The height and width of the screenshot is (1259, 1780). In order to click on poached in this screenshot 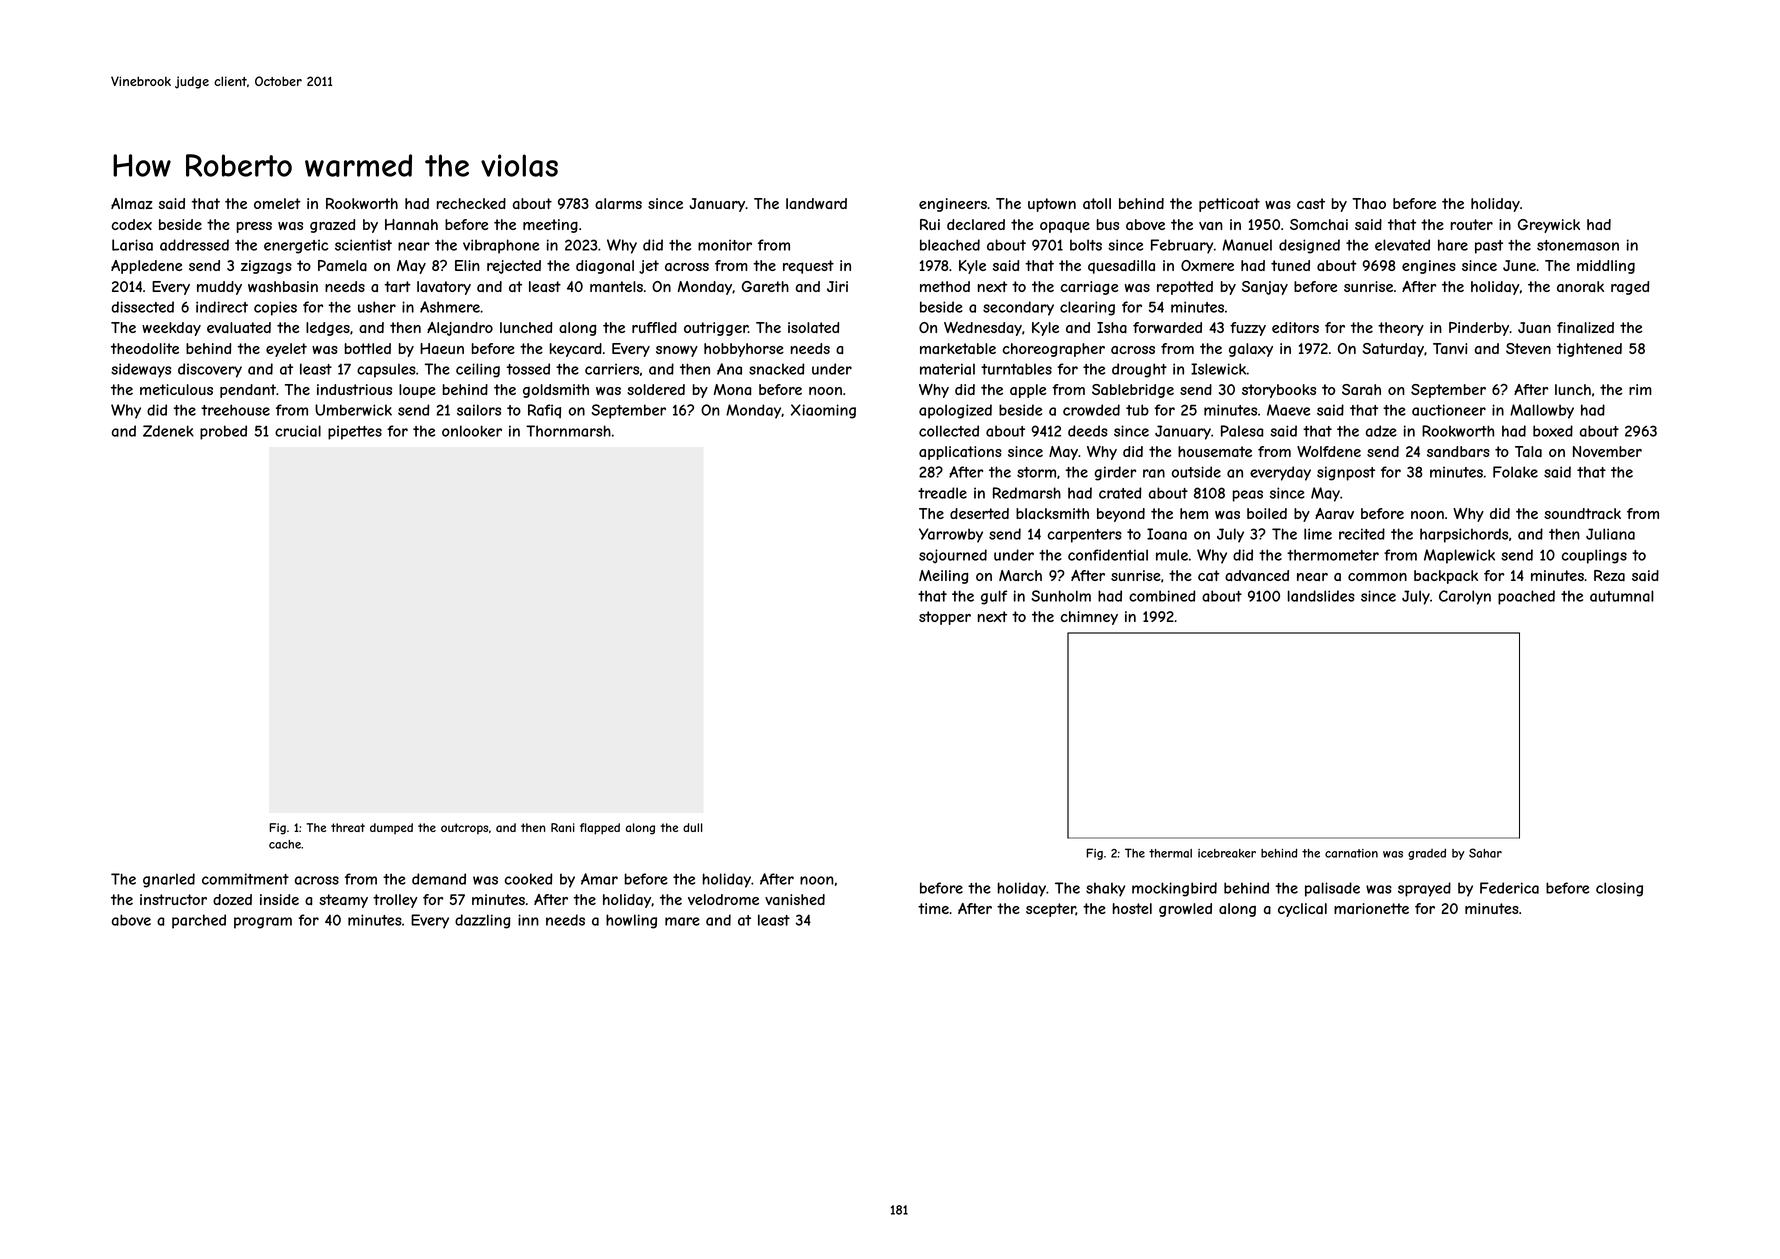, I will do `click(1526, 597)`.
